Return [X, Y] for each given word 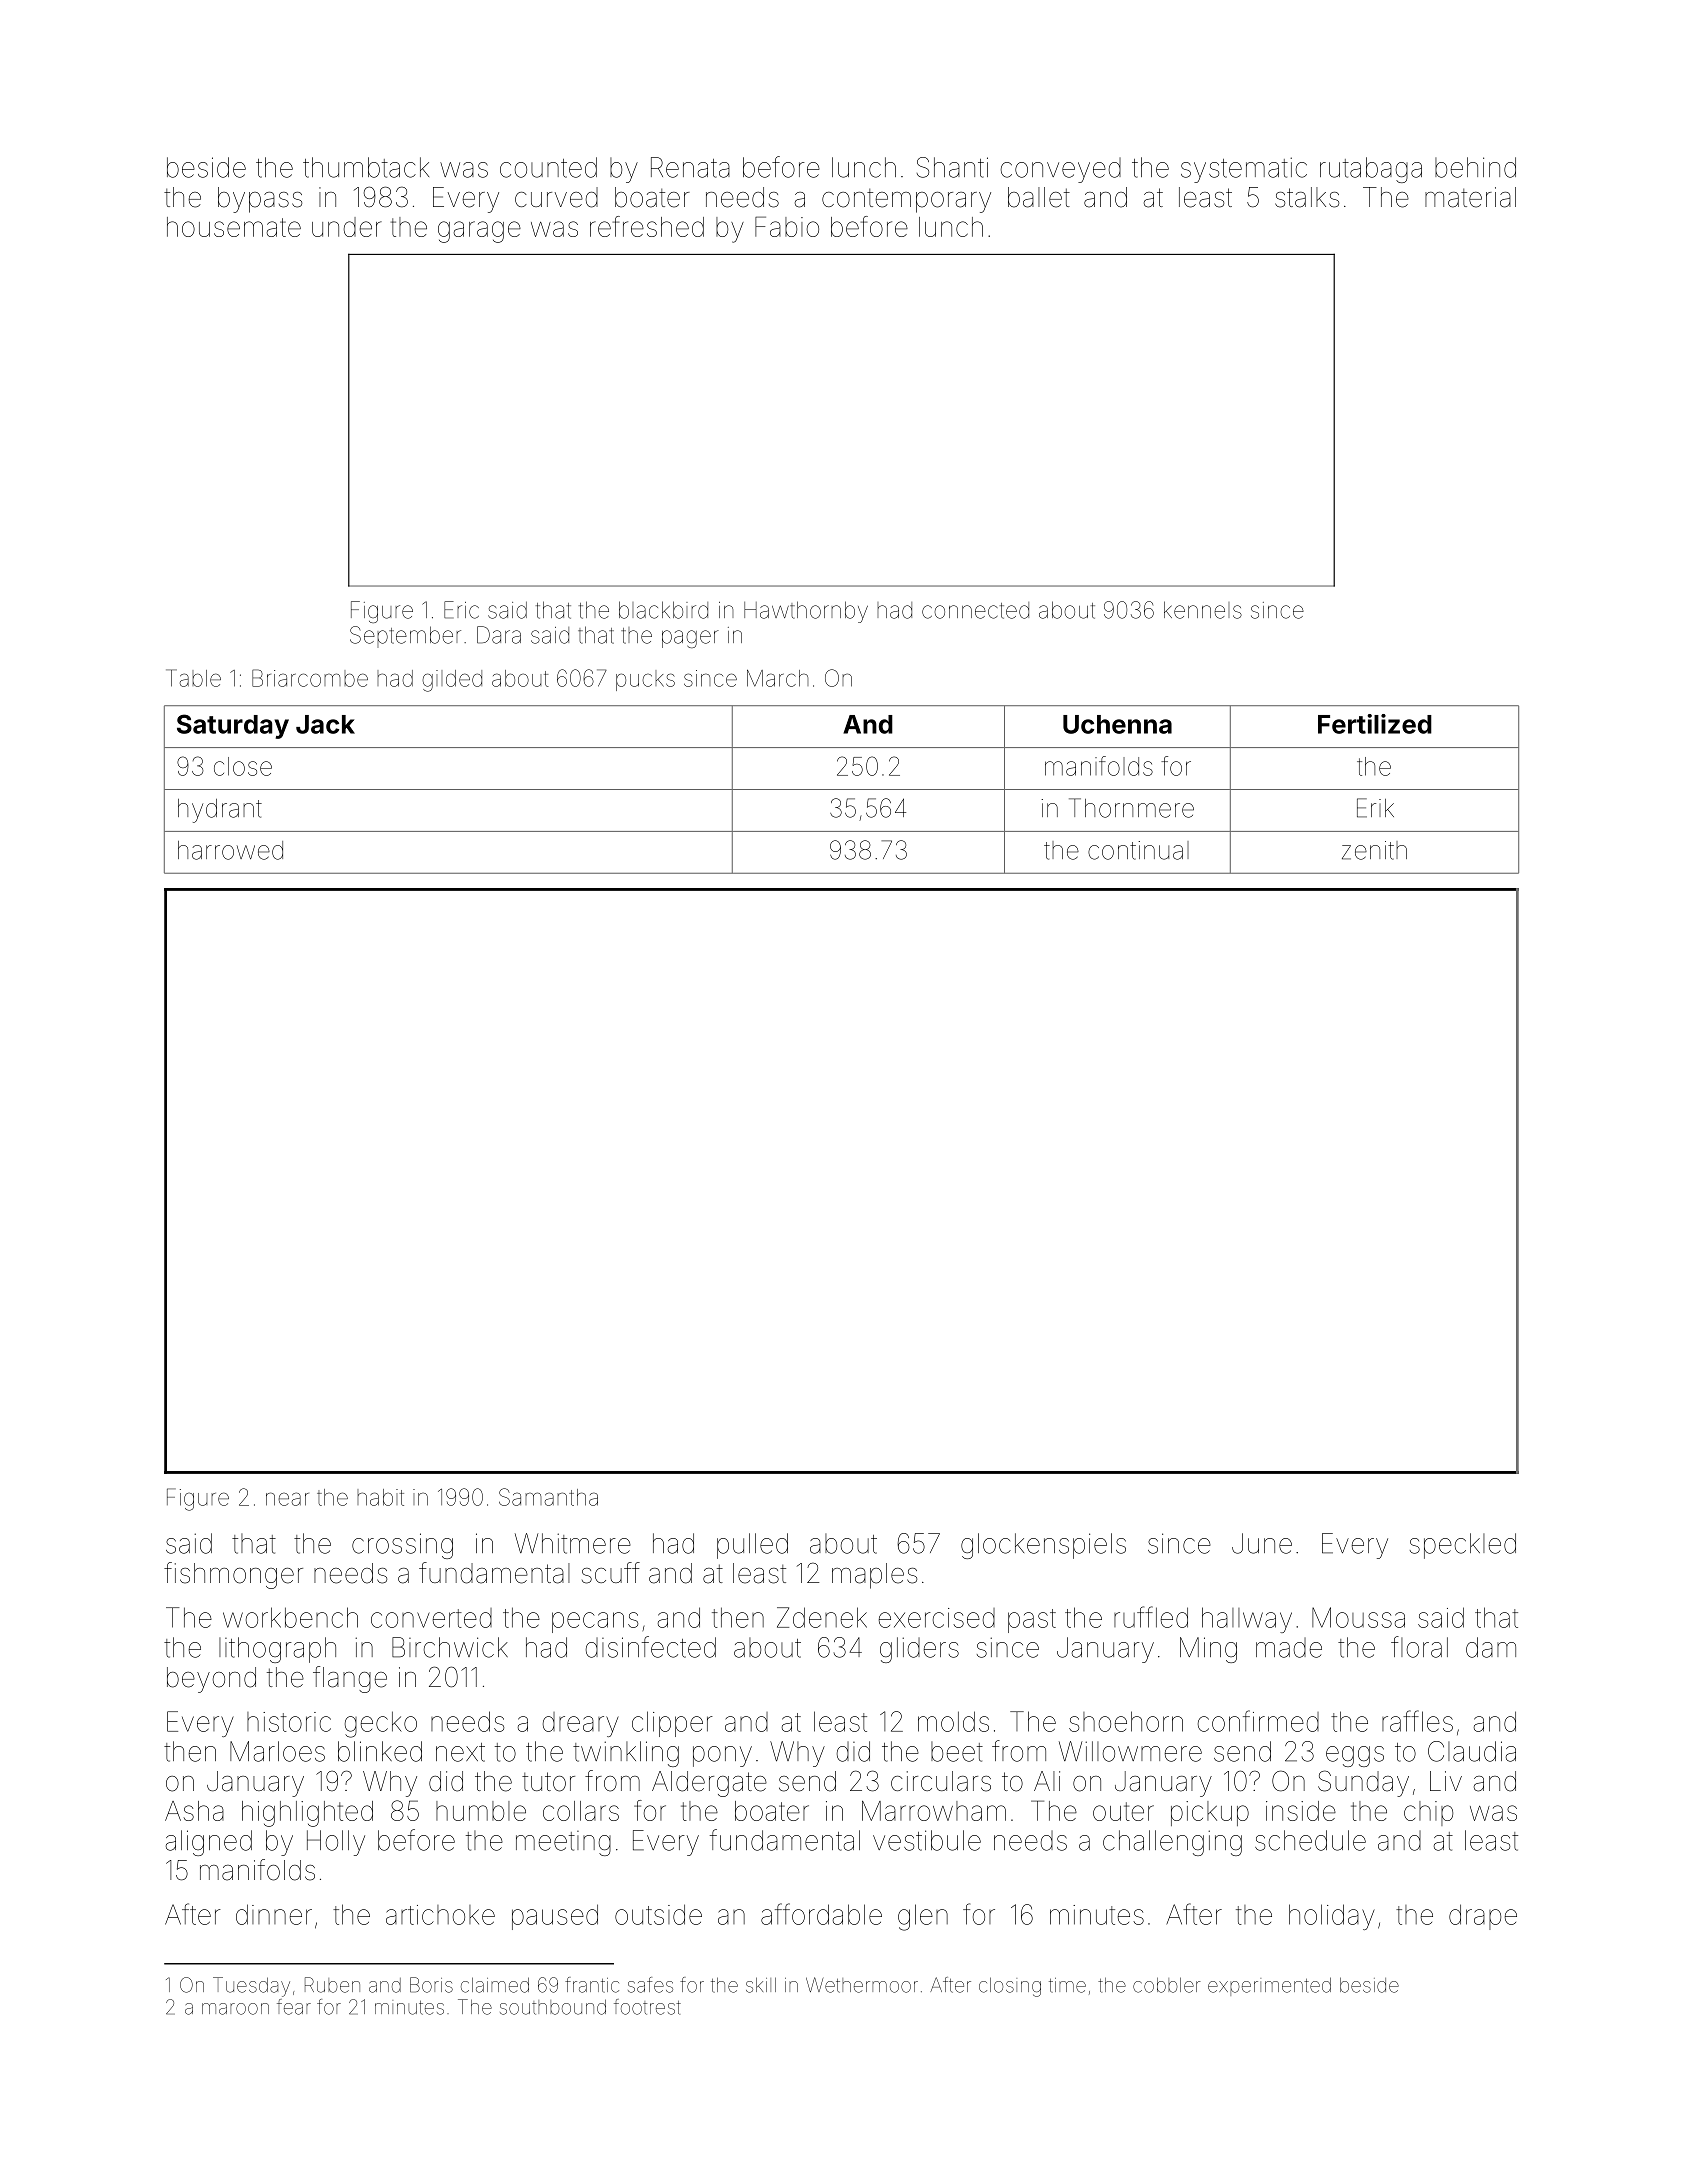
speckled [1463, 1546]
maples [874, 1576]
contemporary [906, 201]
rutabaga [1371, 170]
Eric [461, 610]
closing [1010, 1987]
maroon [235, 2009]
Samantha [548, 1497]
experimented [1269, 1986]
